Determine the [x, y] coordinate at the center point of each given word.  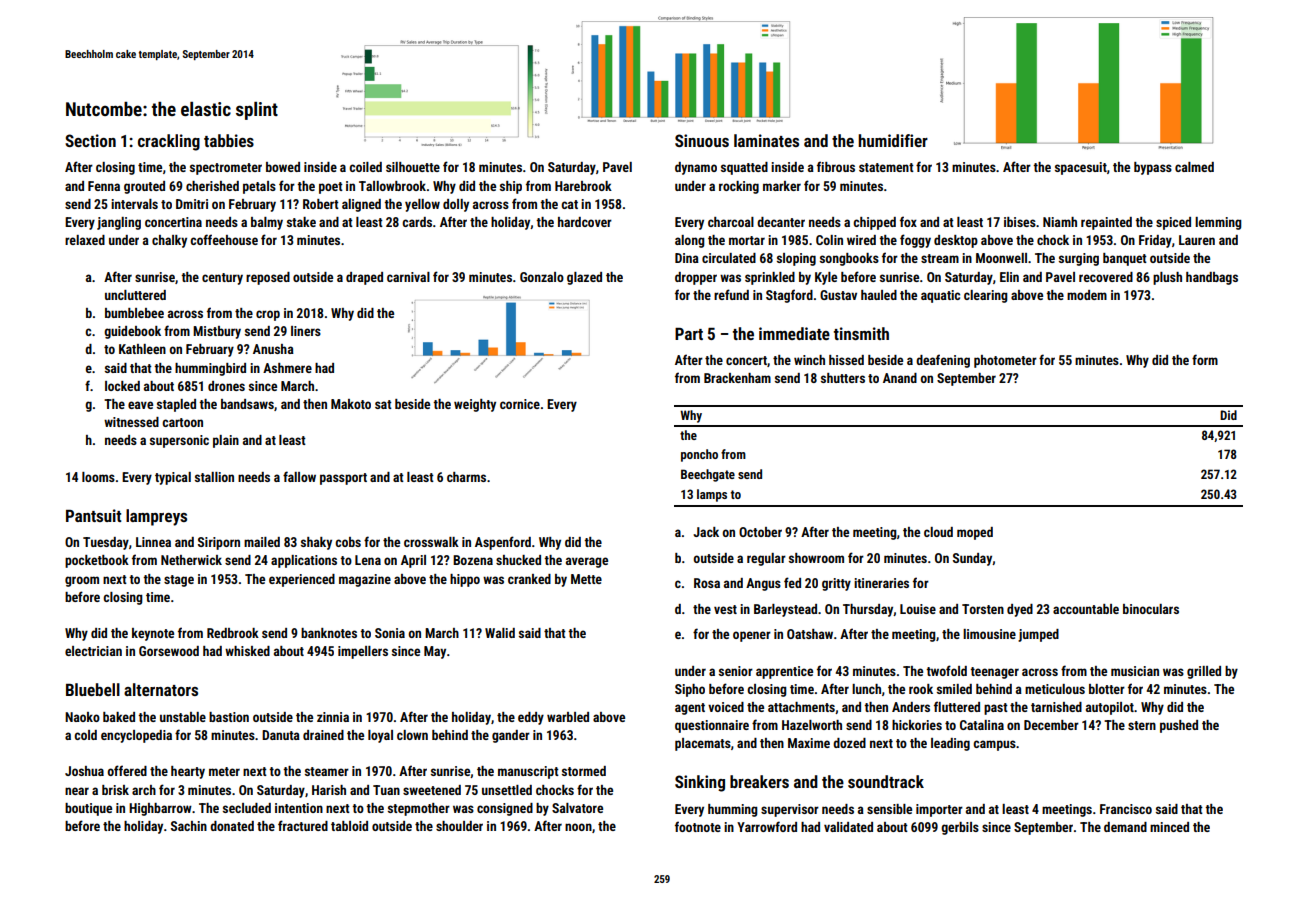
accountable [1086, 609]
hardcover [585, 222]
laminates [766, 140]
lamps [712, 495]
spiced [1173, 223]
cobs [348, 542]
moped [975, 533]
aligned [361, 205]
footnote [698, 826]
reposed [268, 278]
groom [82, 581]
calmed [1194, 167]
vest [725, 609]
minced [1169, 827]
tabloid [349, 826]
